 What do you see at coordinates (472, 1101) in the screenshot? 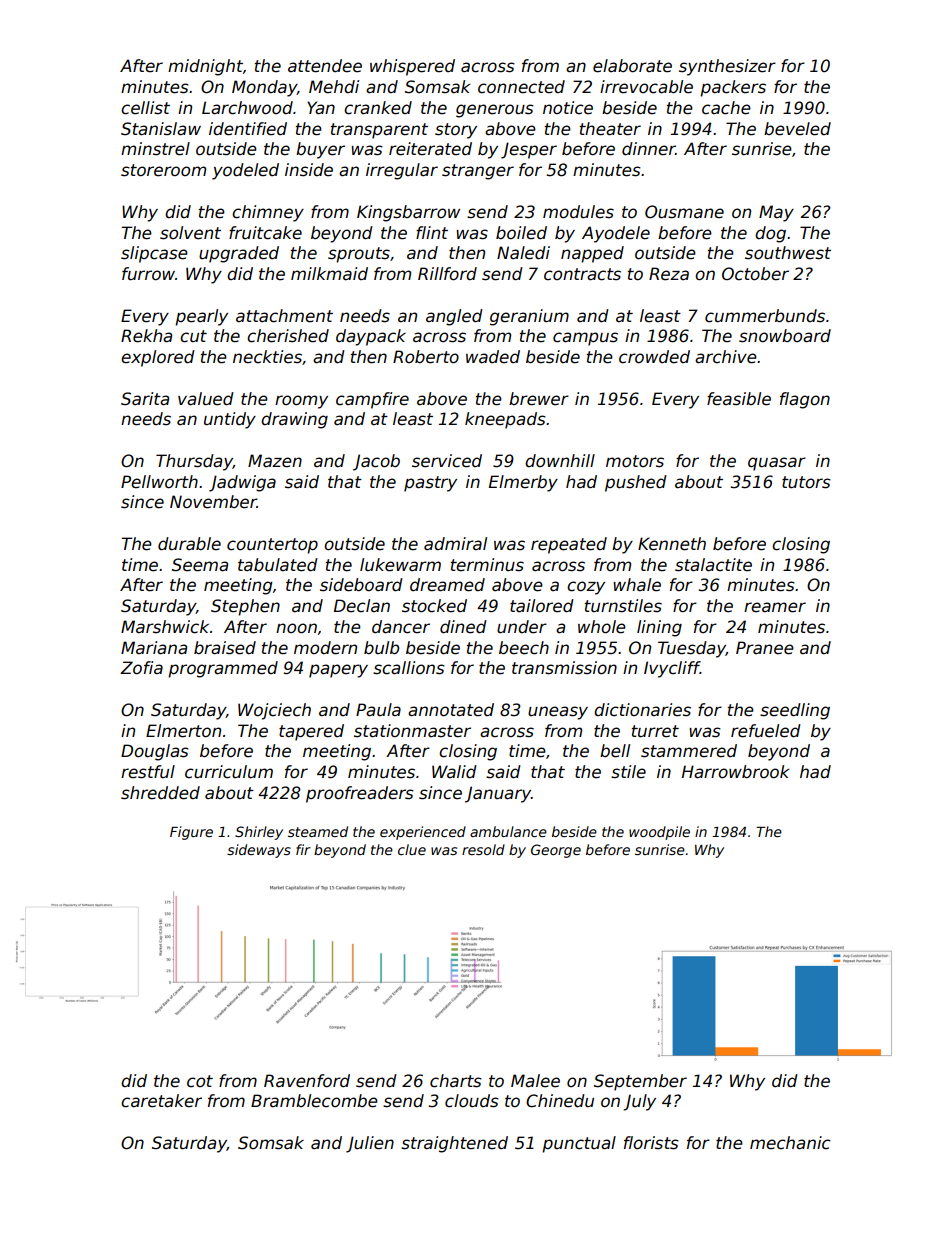
I see `clouds` at bounding box center [472, 1101].
